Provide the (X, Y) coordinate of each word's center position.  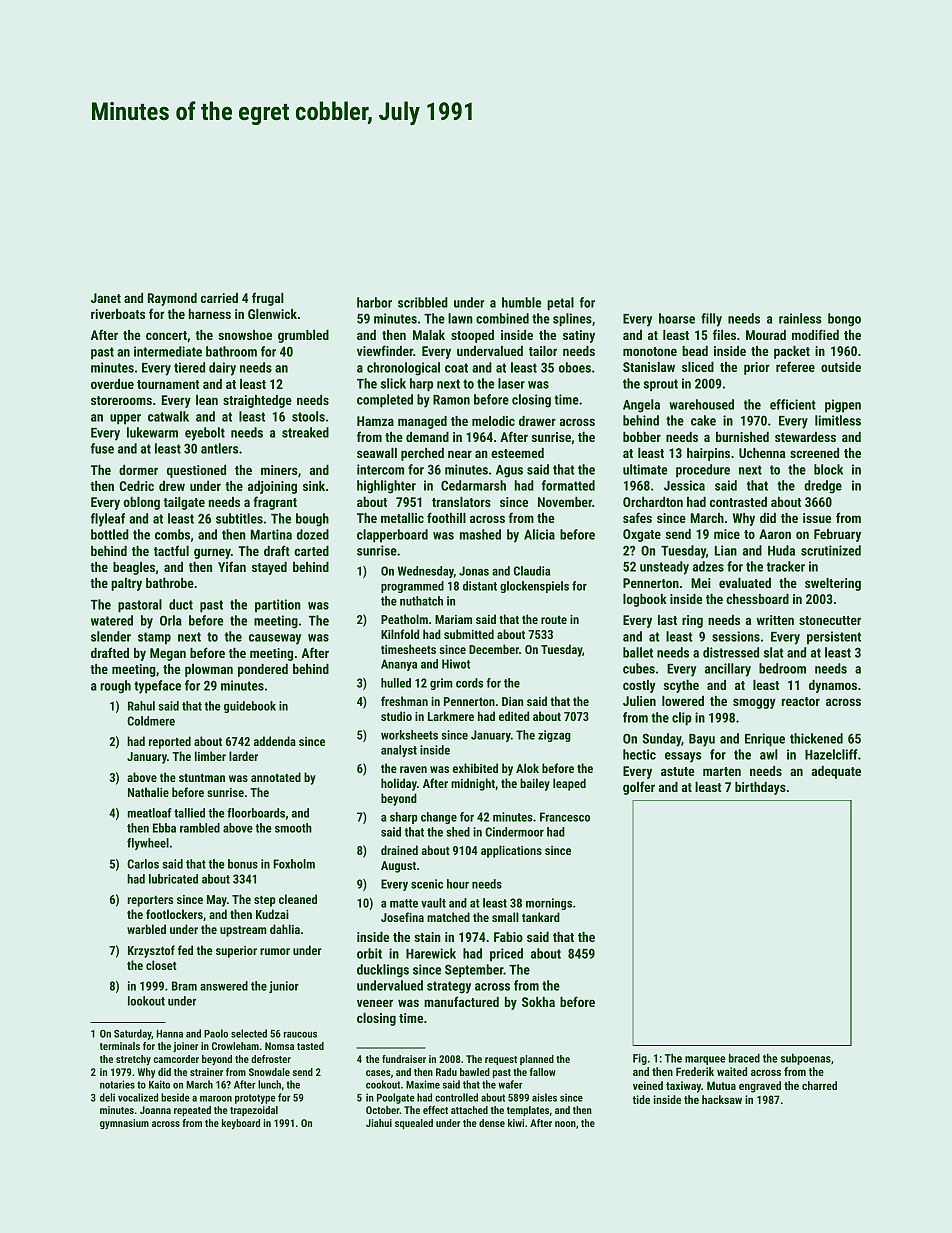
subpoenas (806, 1059)
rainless (800, 318)
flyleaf (108, 520)
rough (115, 687)
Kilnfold (400, 634)
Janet (106, 298)
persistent (834, 637)
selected (249, 1033)
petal (560, 304)
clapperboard (392, 536)
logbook (645, 600)
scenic (427, 884)
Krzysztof (151, 951)
